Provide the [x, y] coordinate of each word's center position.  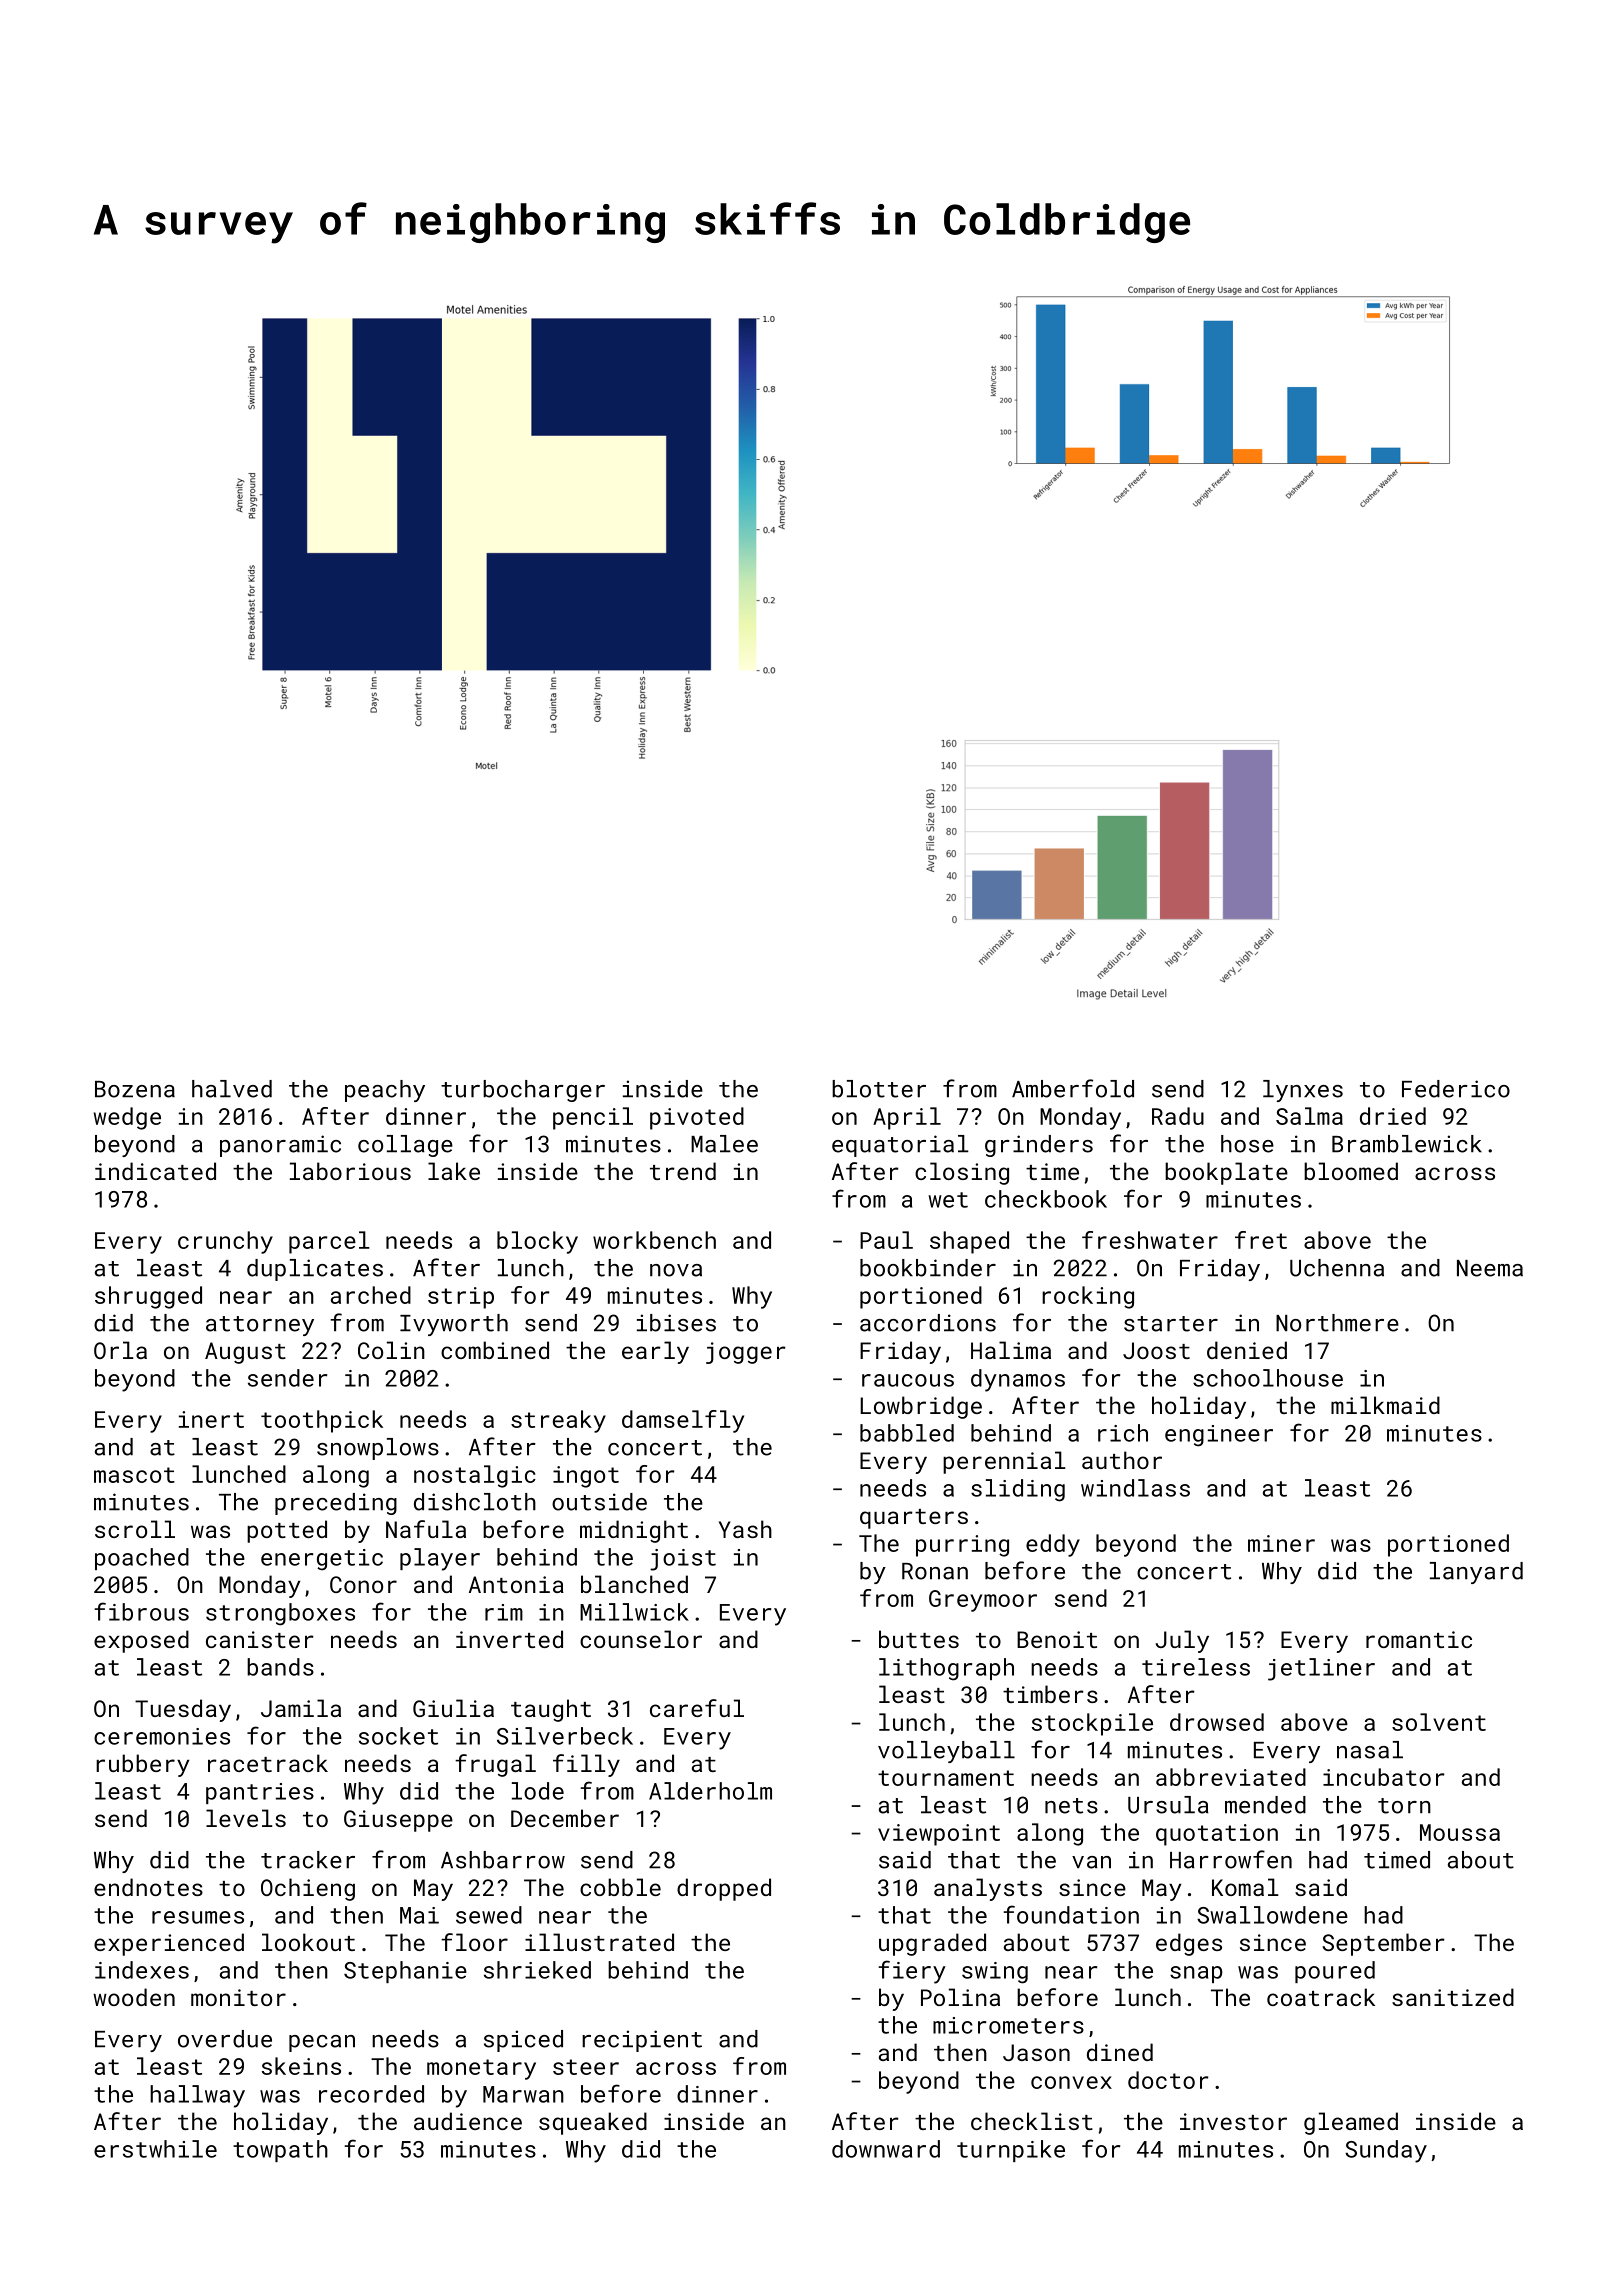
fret [1261, 1240]
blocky [537, 1242]
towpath [280, 2151]
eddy [1053, 1545]
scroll [135, 1529]
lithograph [946, 1669]
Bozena [135, 1089]
